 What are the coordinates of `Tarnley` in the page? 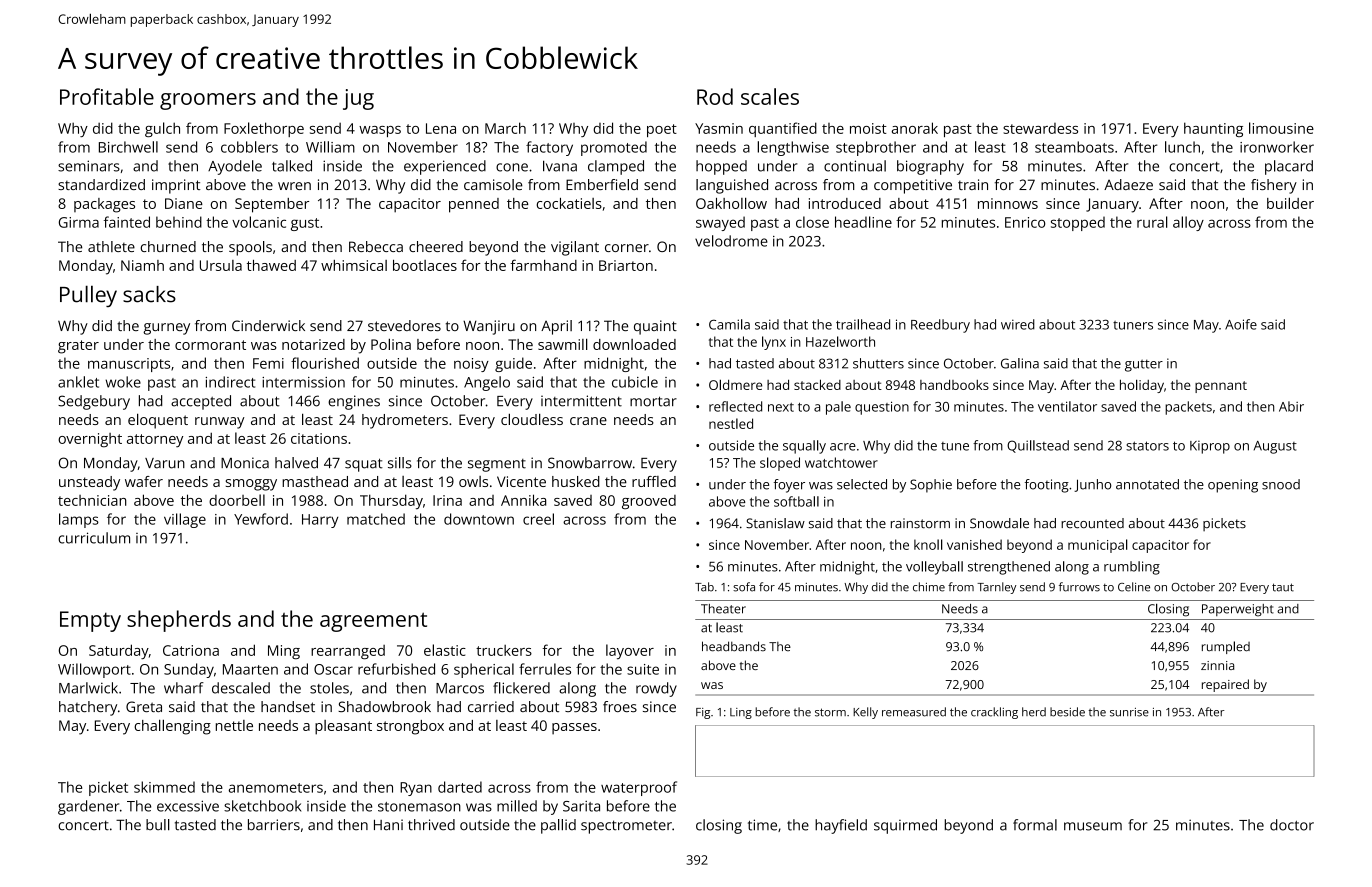 It's located at (996, 588).
